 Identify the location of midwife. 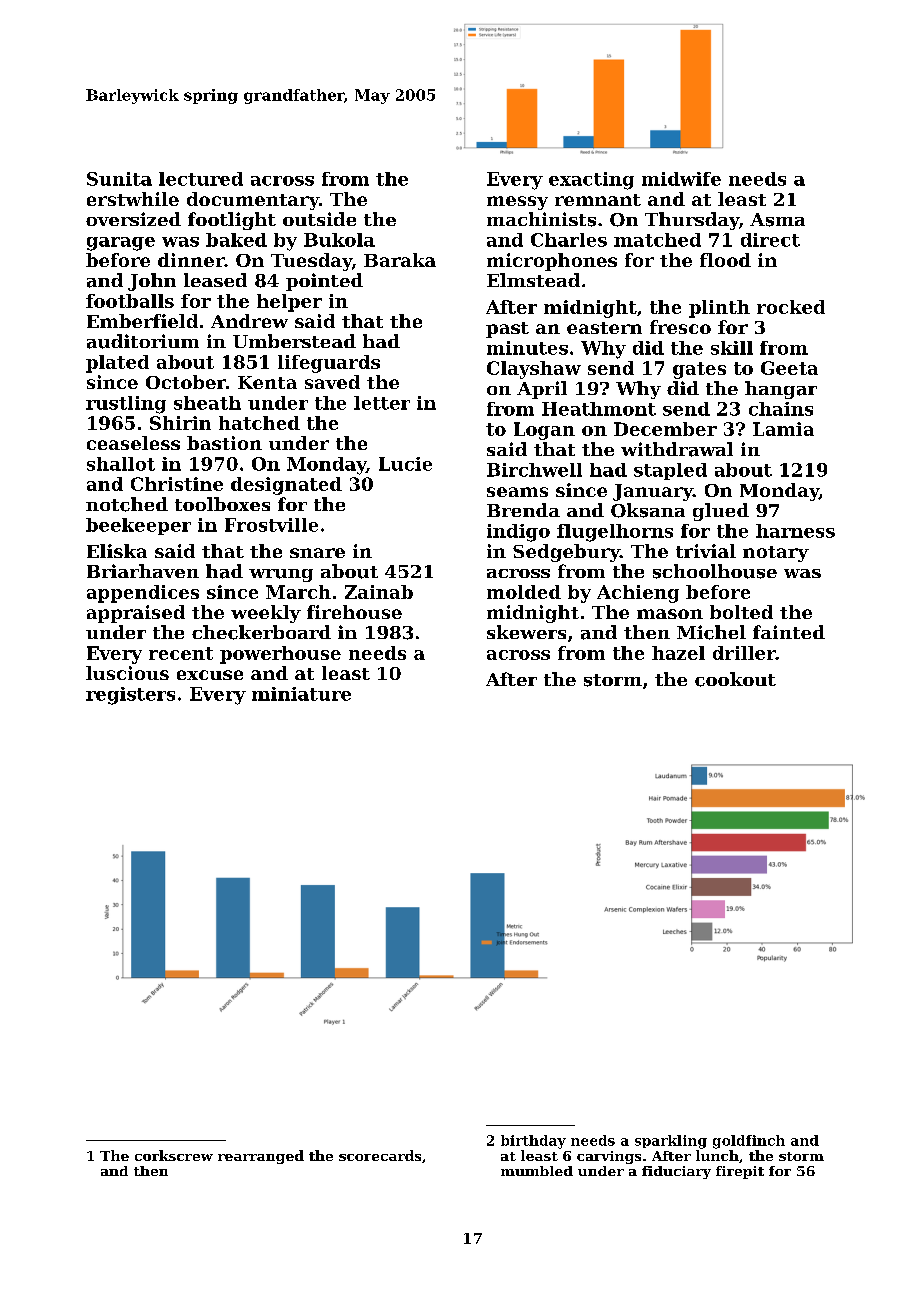
(681, 179).
